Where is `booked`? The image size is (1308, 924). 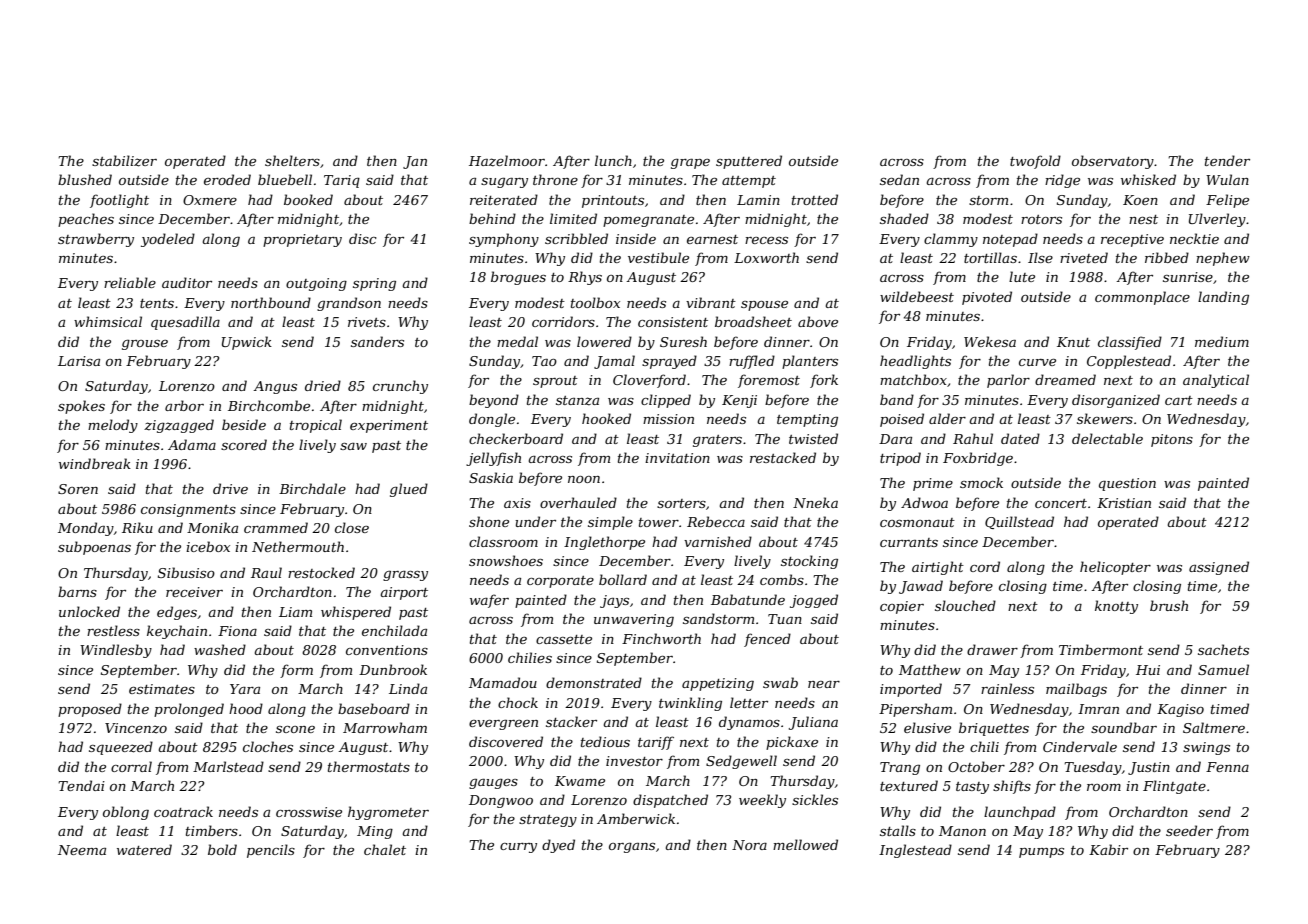 booked is located at coordinates (308, 199).
